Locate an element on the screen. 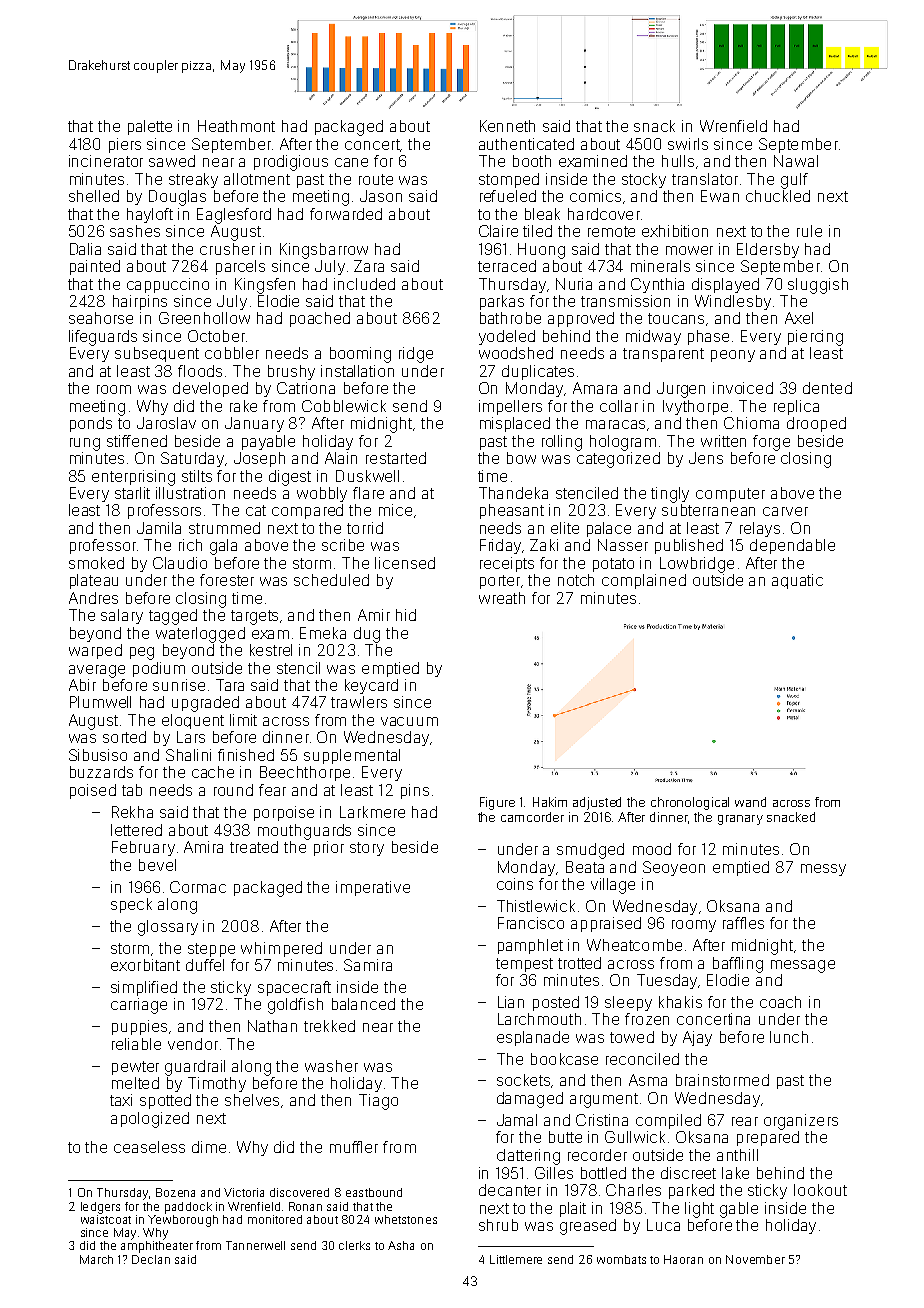 The width and height of the screenshot is (924, 1308). Heathmont is located at coordinates (236, 126).
